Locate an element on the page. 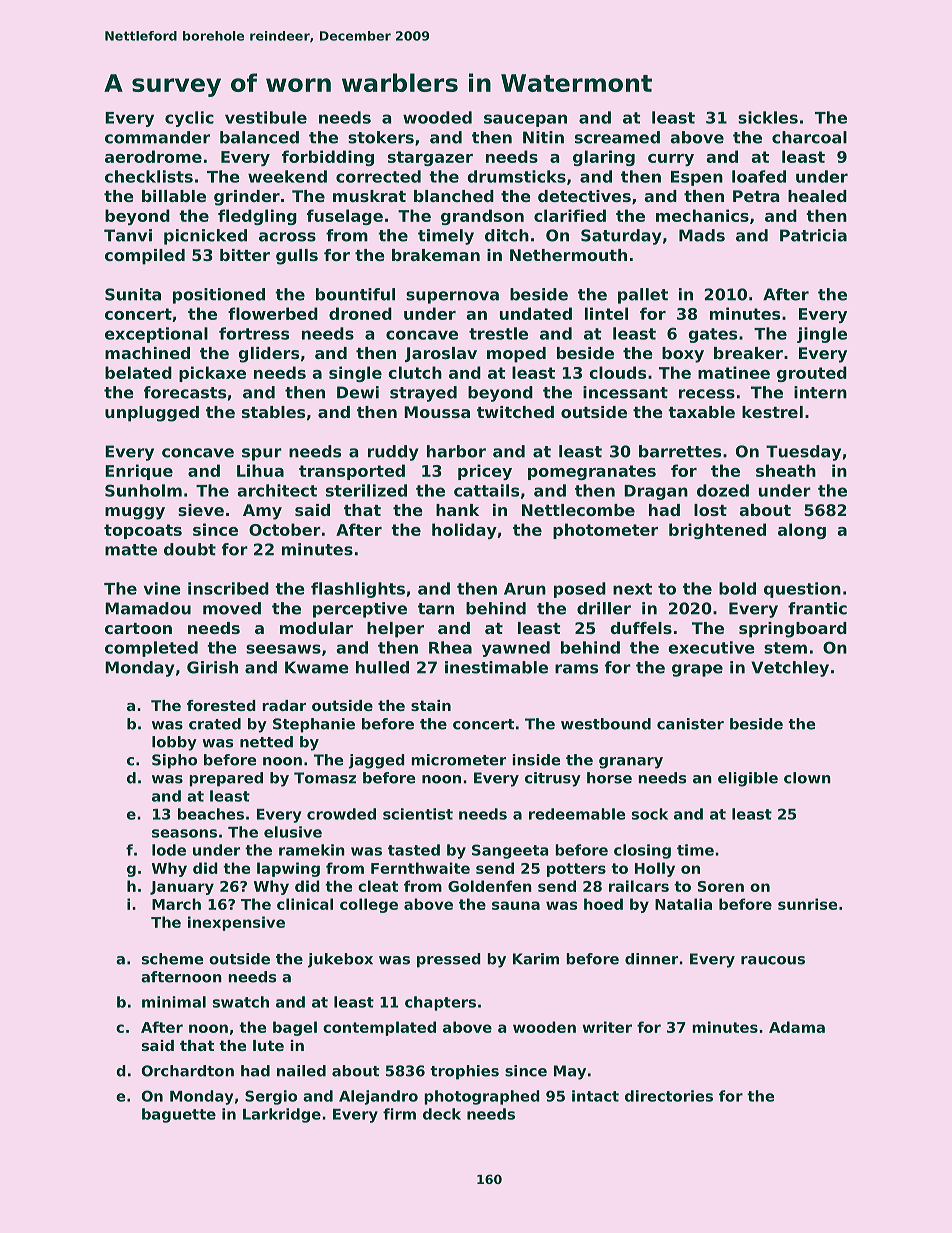  saucepan is located at coordinates (525, 120).
